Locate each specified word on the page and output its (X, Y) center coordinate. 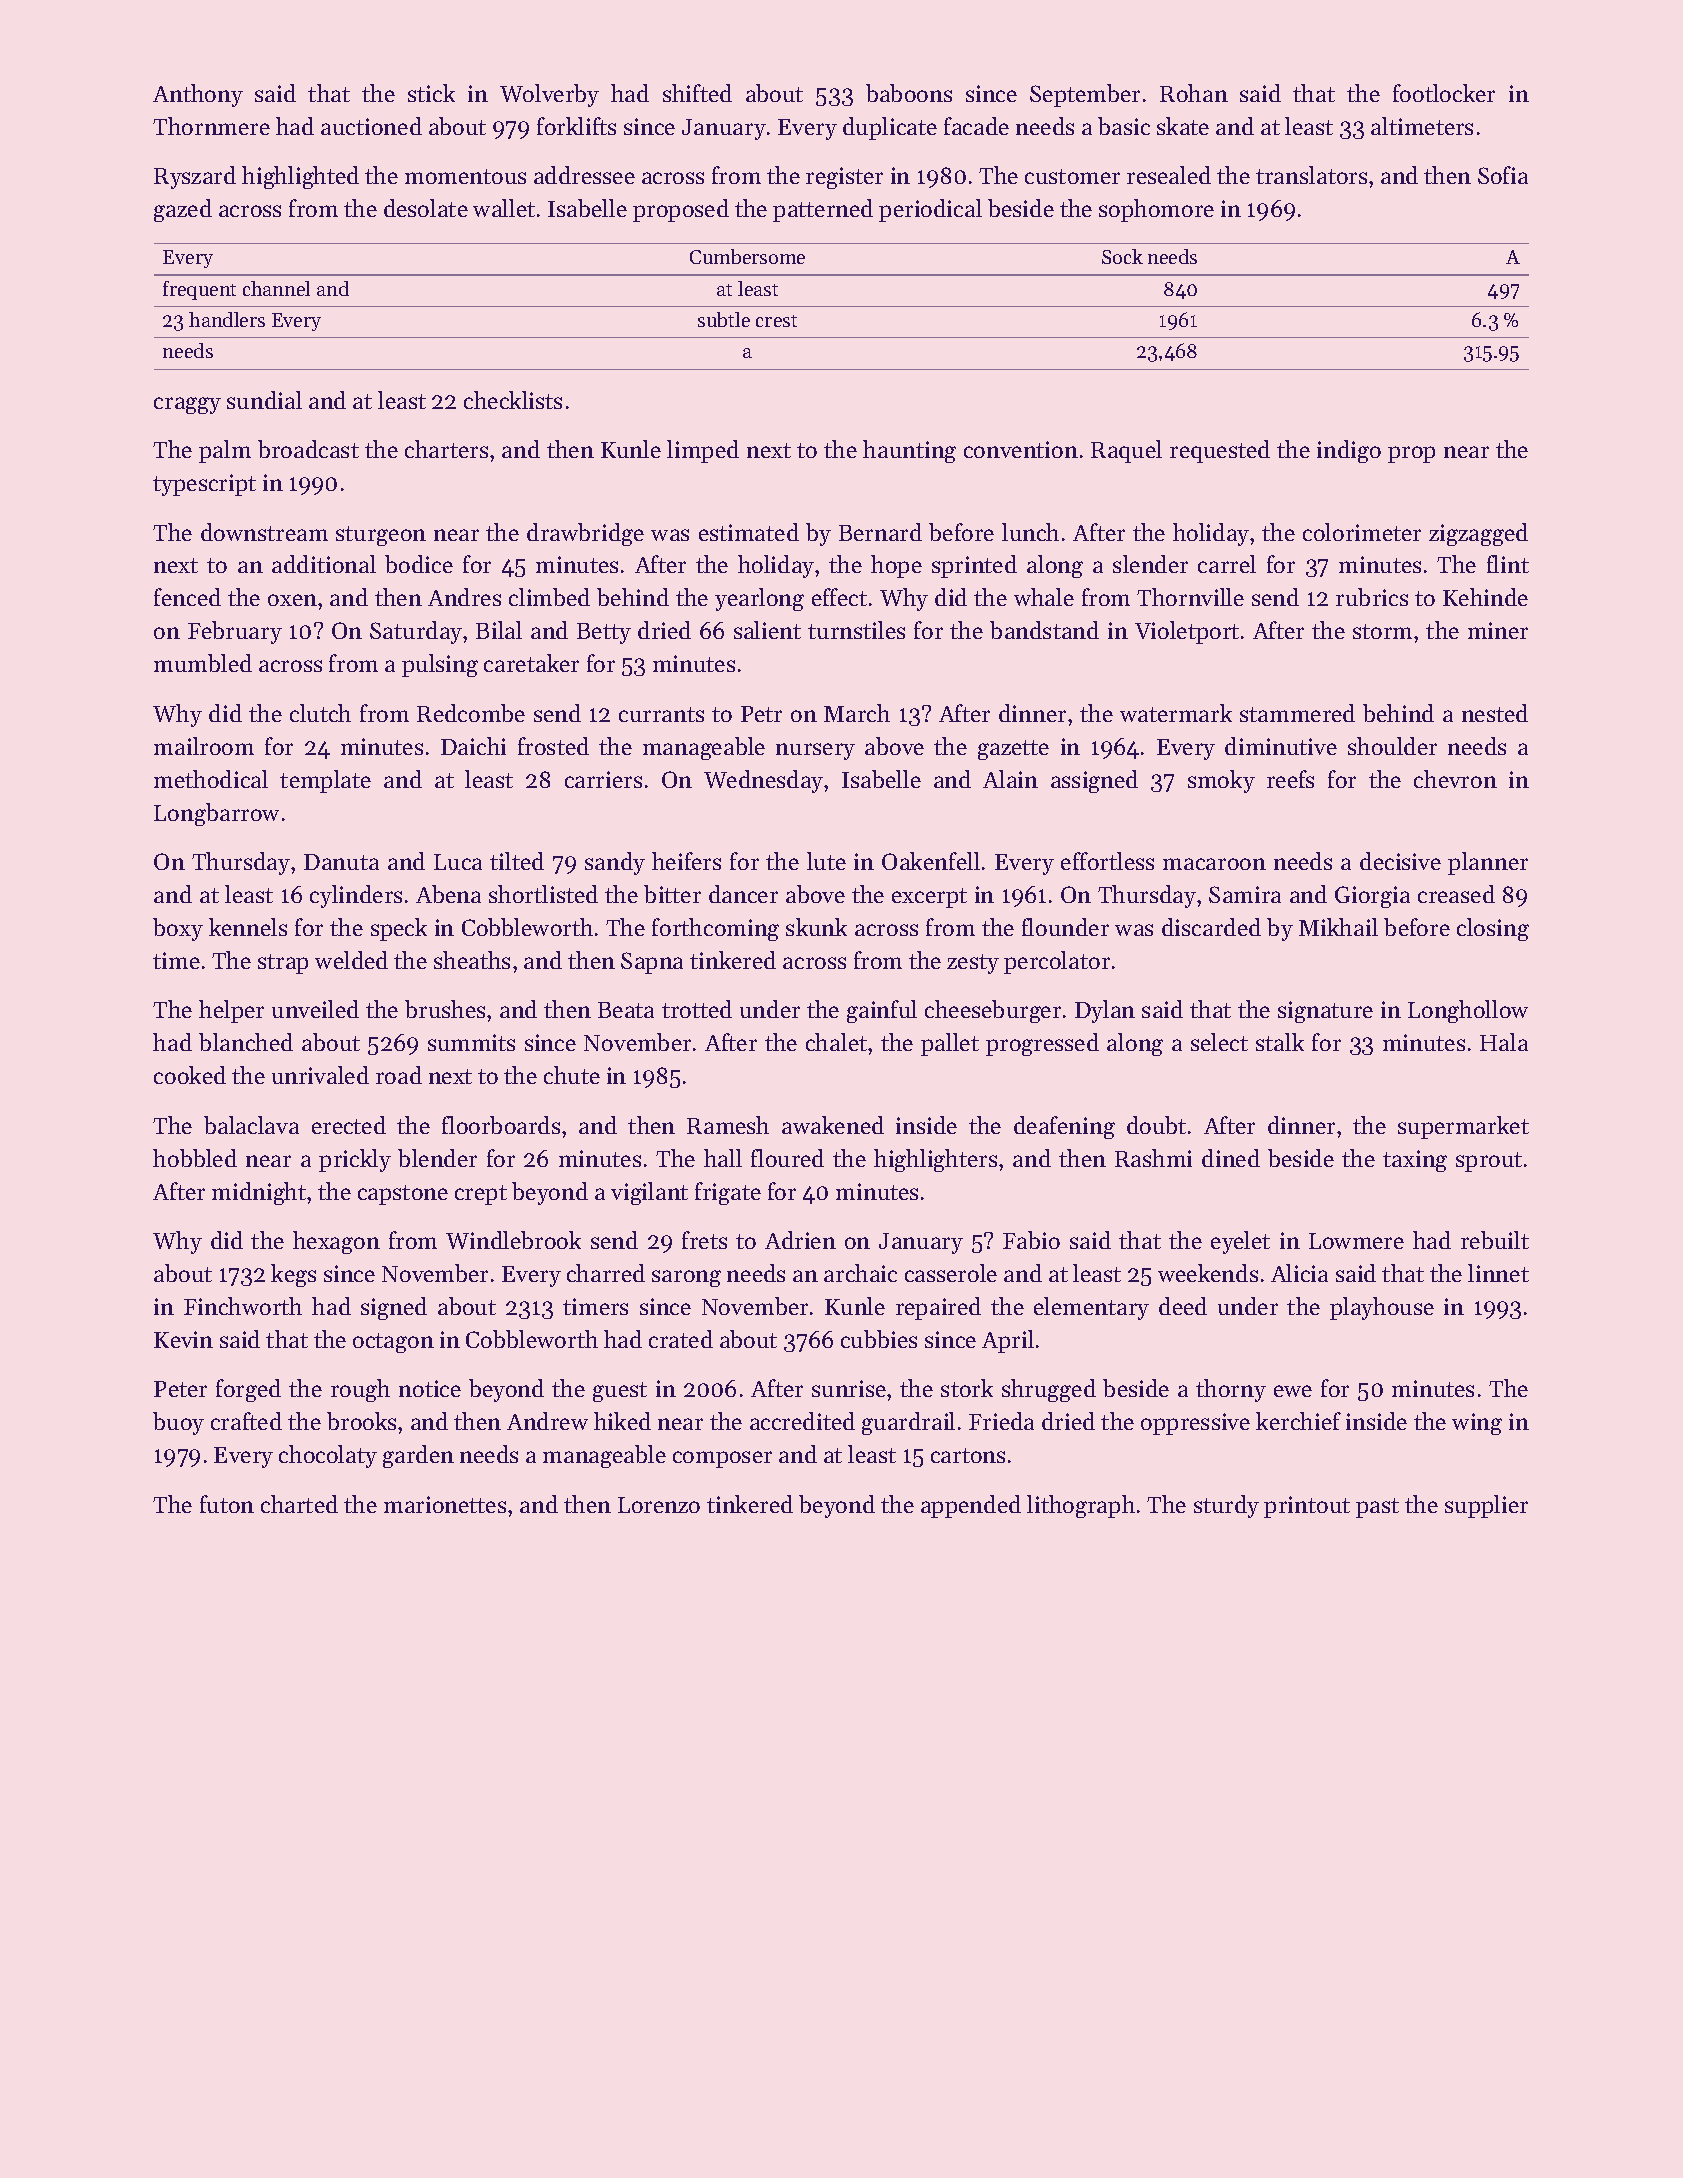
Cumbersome (747, 256)
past (1377, 1508)
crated (681, 1339)
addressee (584, 175)
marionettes (445, 1504)
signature (1325, 1012)
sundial (264, 400)
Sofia (1503, 175)
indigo (1349, 451)
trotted (697, 1009)
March (857, 713)
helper (231, 1011)
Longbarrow (216, 814)
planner (1488, 863)
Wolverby (549, 95)
